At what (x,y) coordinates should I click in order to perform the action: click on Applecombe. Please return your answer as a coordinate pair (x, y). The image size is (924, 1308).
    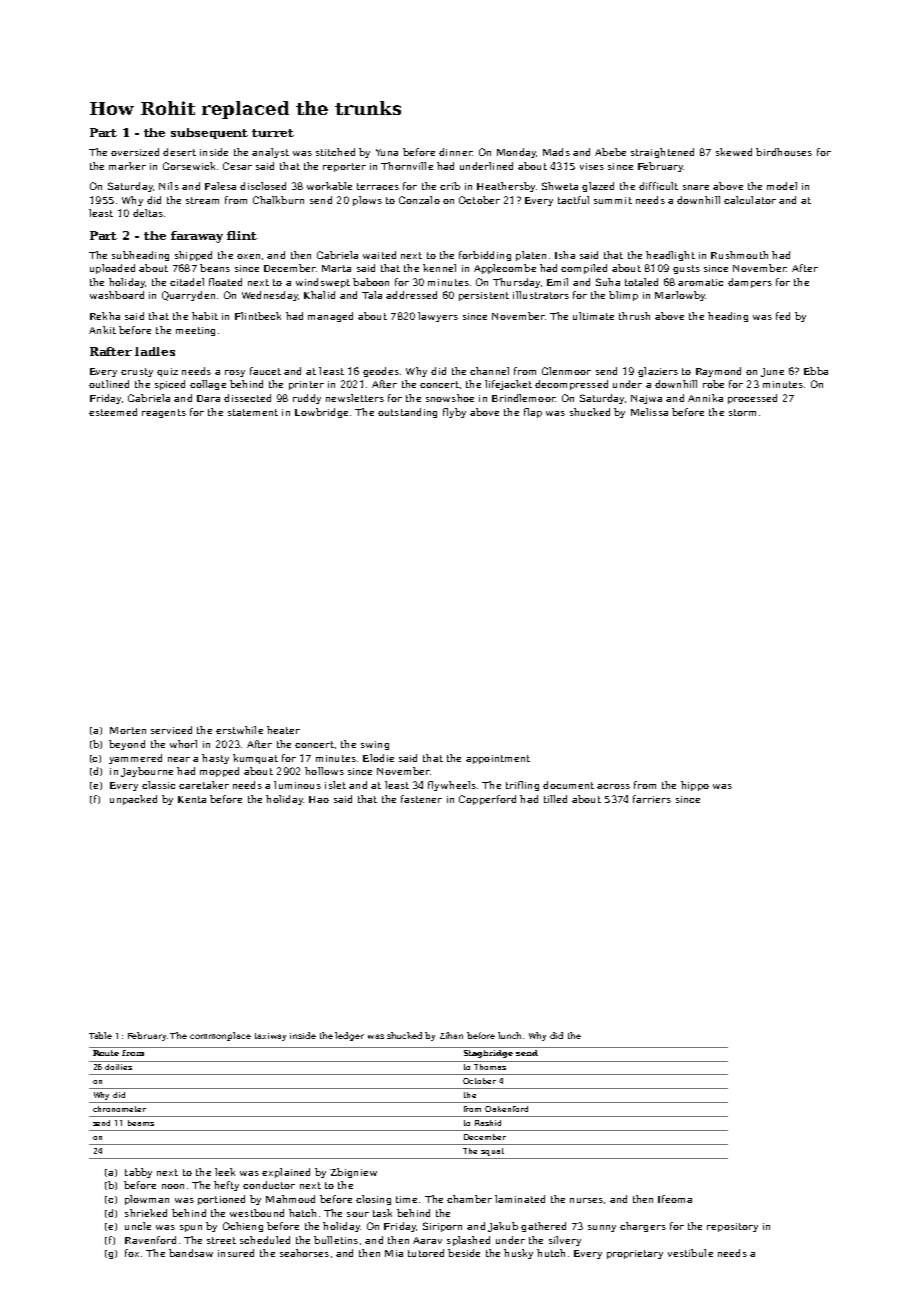
    Looking at the image, I should click on (505, 269).
